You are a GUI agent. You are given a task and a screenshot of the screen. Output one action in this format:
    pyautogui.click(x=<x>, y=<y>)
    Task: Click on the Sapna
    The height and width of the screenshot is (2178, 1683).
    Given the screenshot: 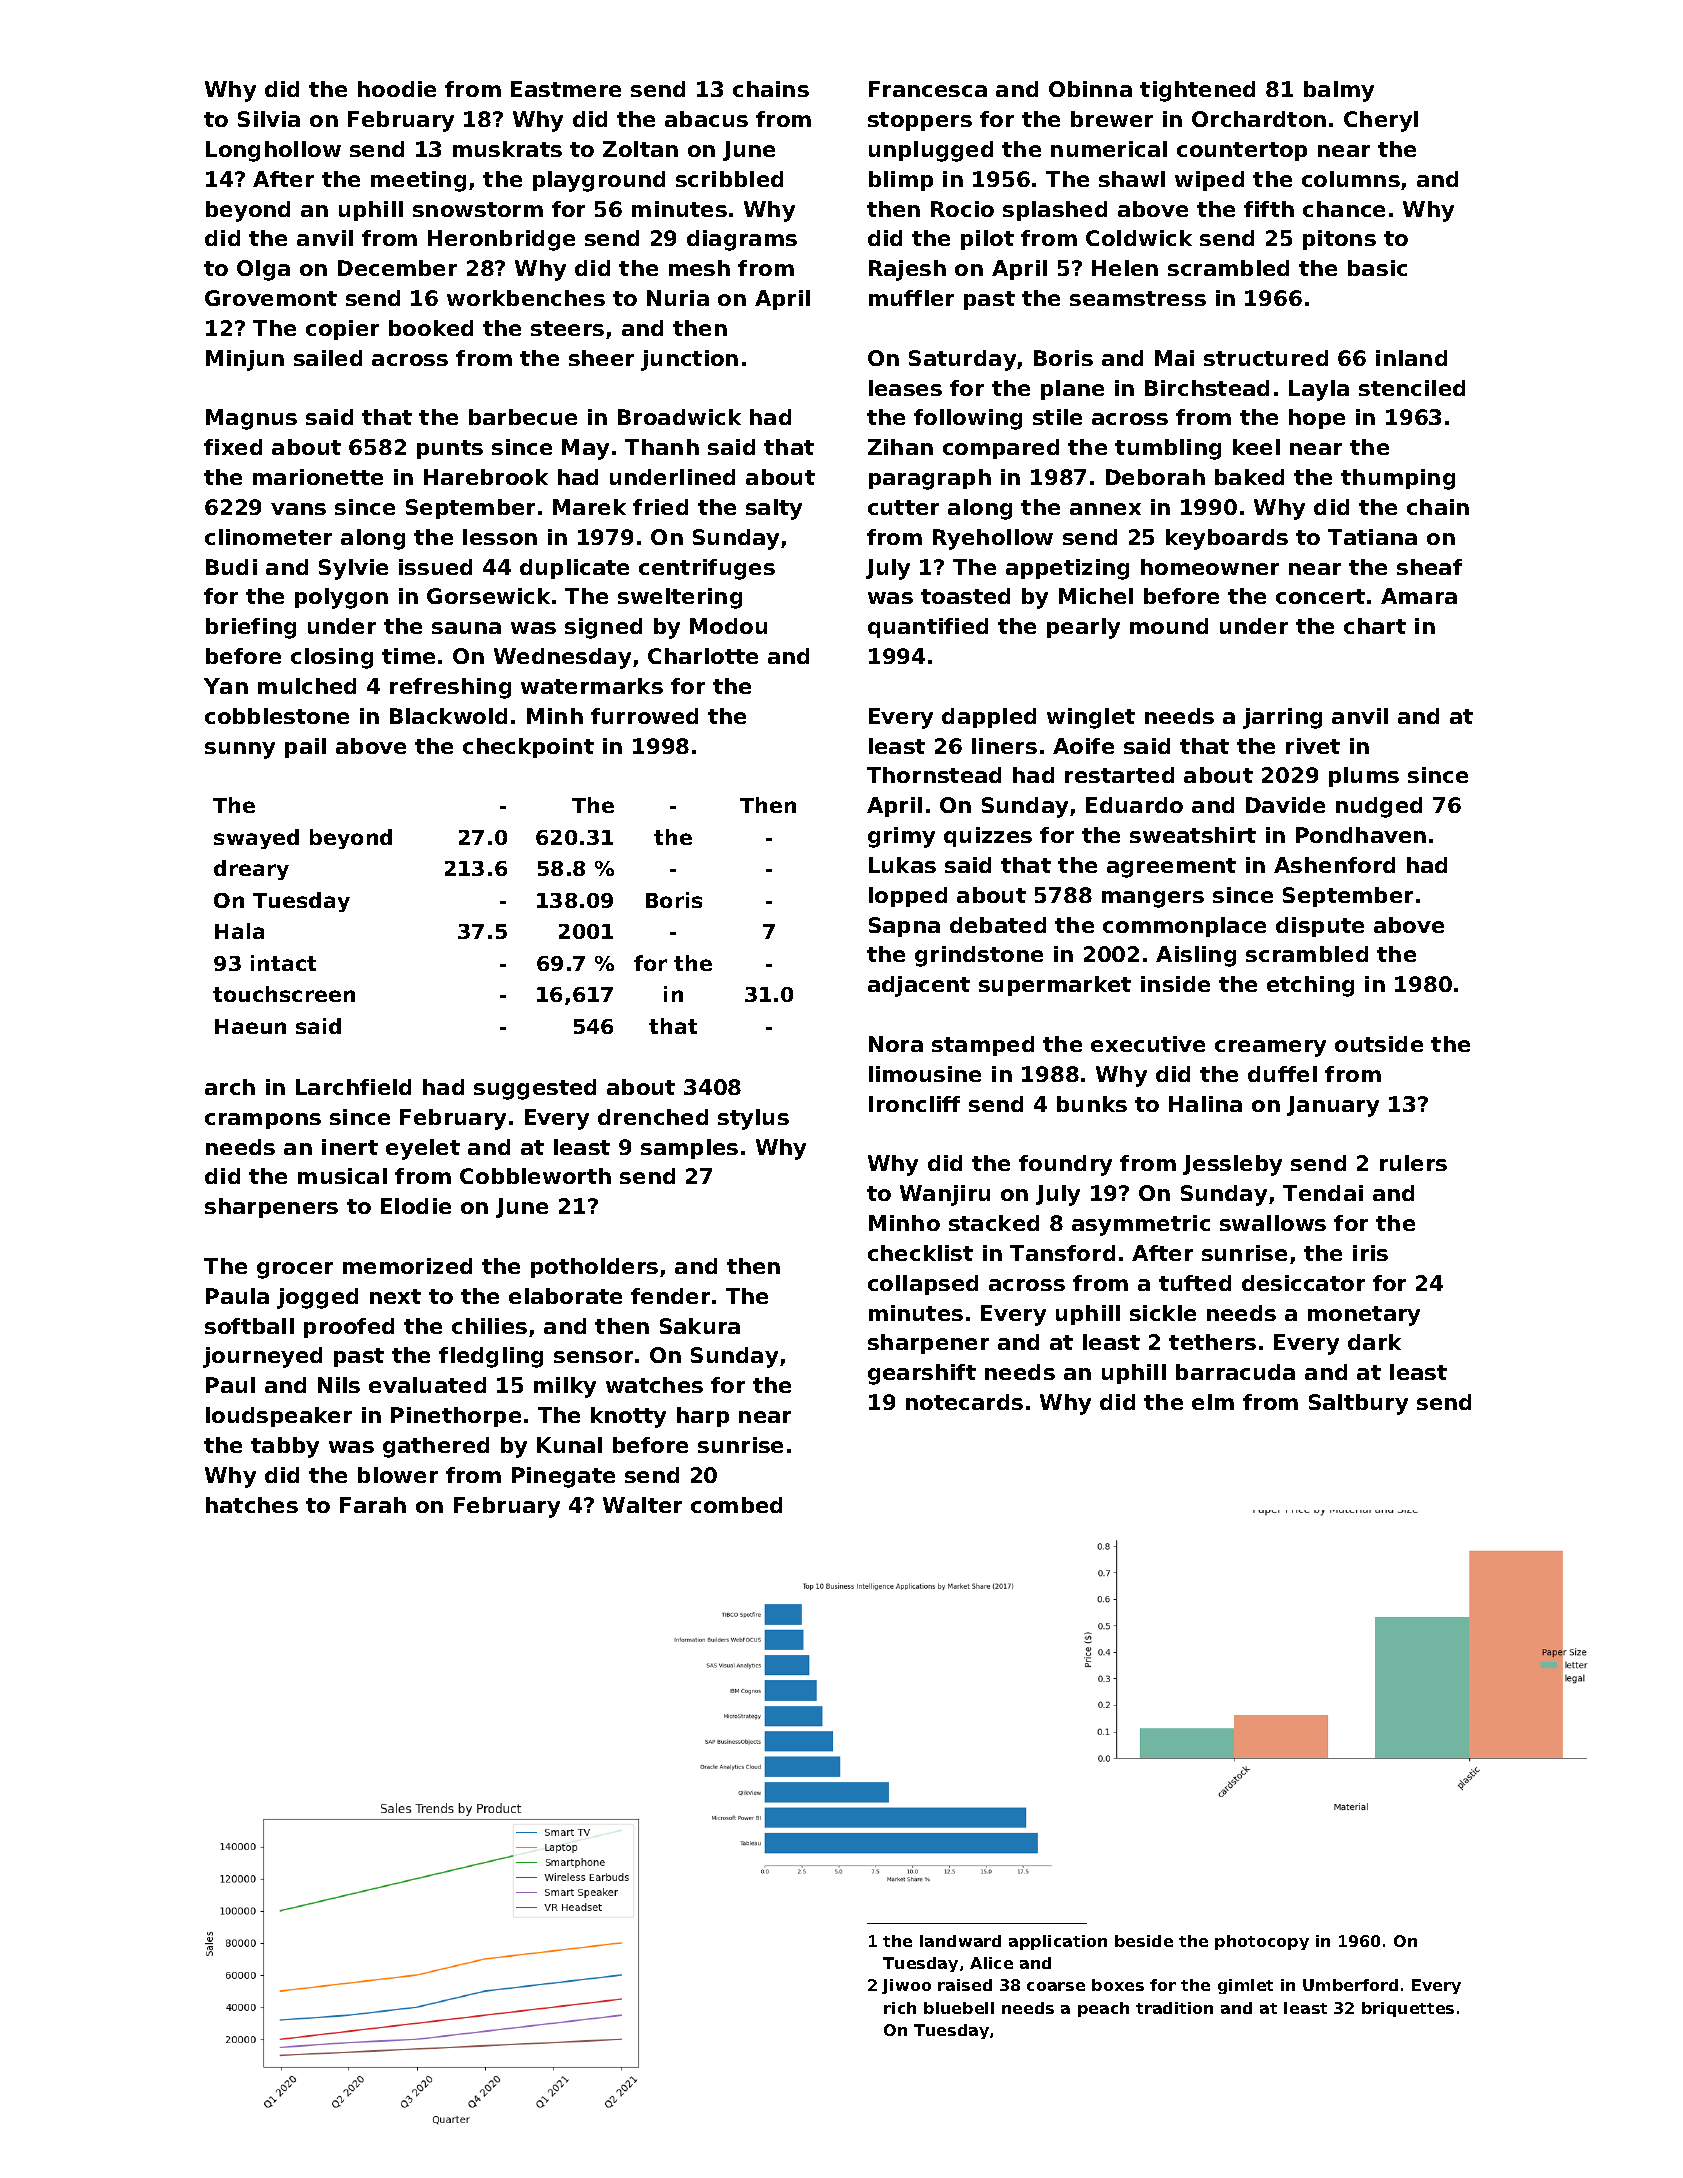 What is the action you would take?
    pyautogui.click(x=904, y=927)
